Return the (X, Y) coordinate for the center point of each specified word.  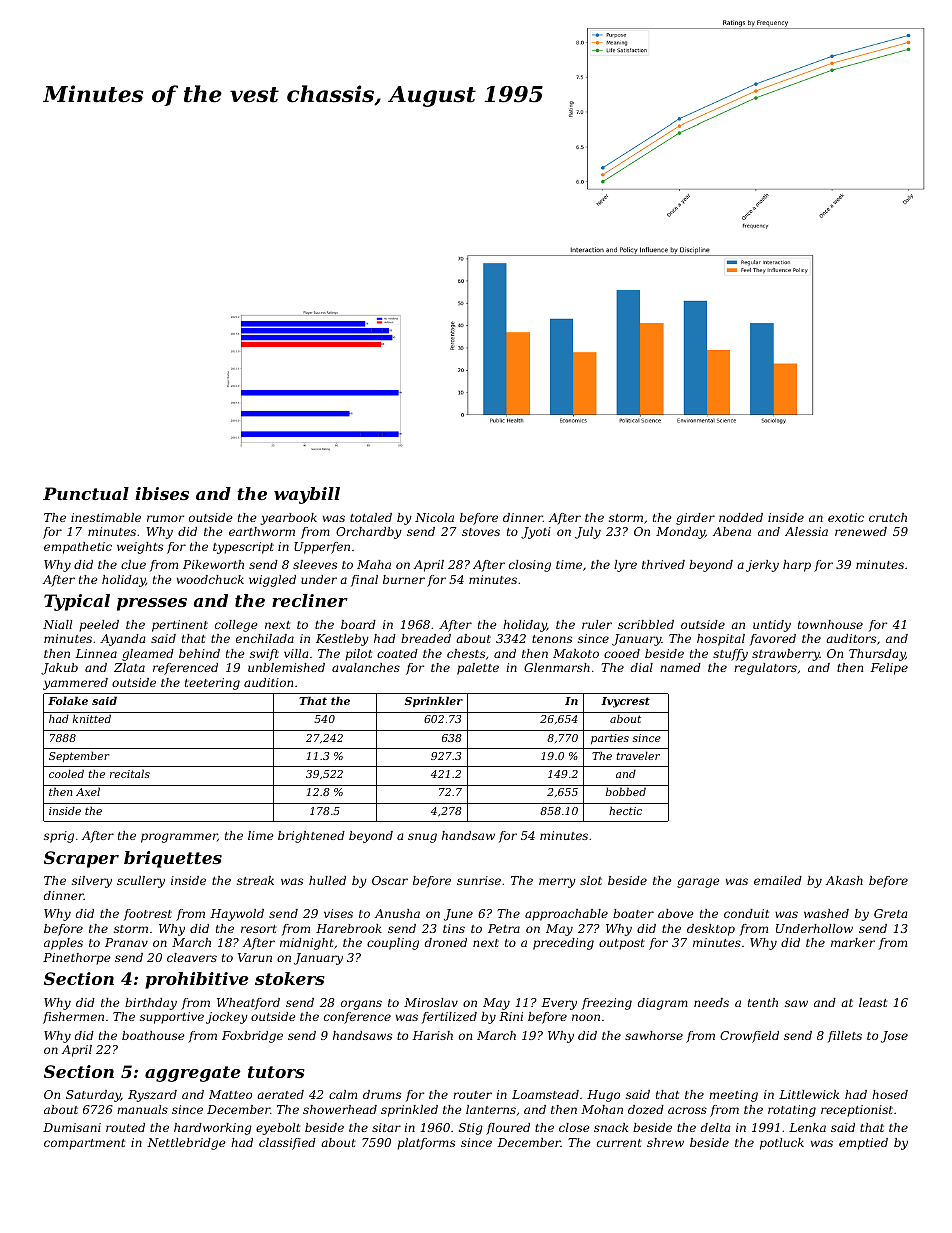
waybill (307, 495)
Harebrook (349, 928)
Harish (433, 1035)
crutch (888, 517)
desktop (711, 930)
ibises (162, 493)
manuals (142, 1109)
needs (711, 1002)
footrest (148, 915)
